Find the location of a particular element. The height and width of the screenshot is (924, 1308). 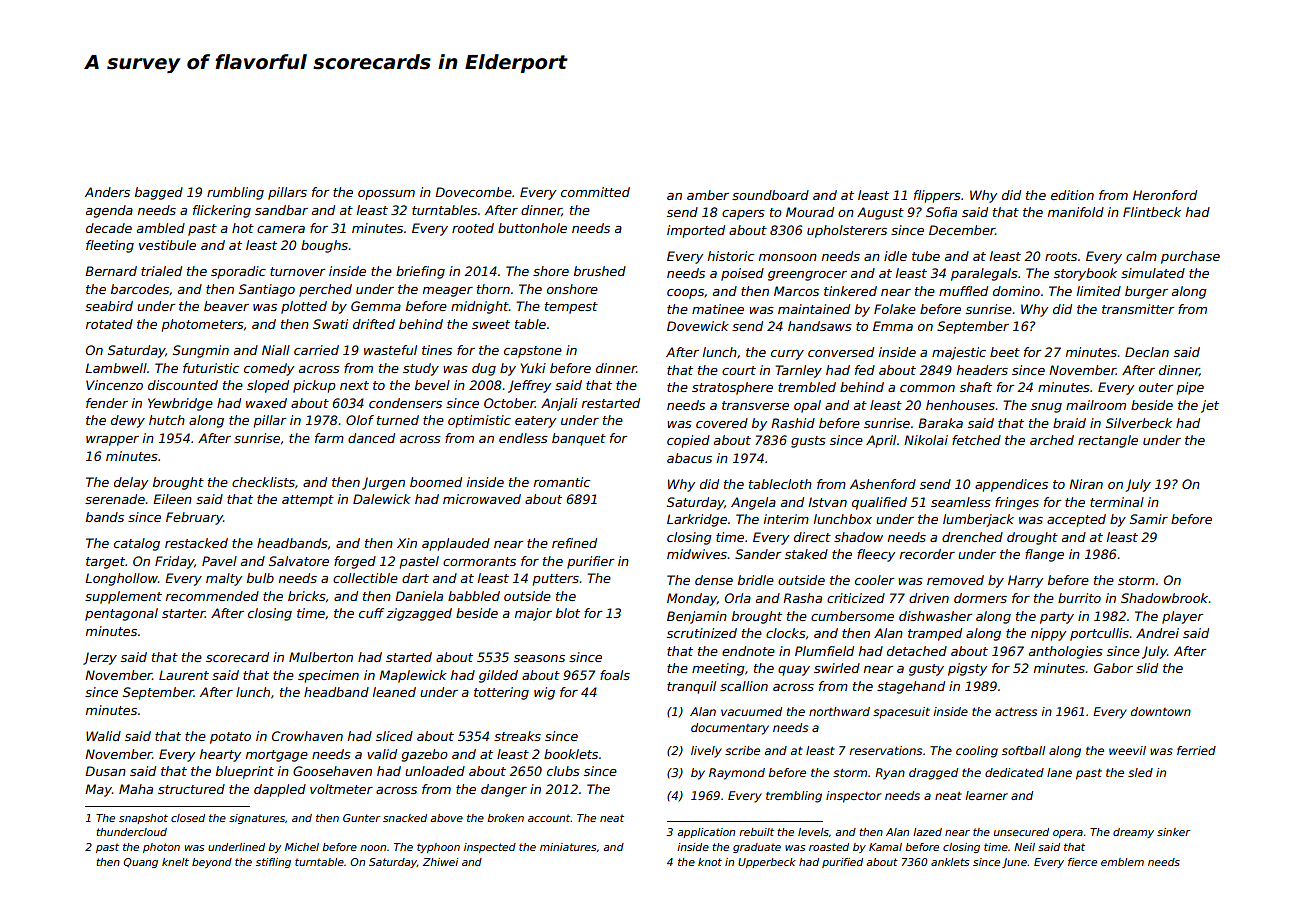

potato is located at coordinates (230, 738).
